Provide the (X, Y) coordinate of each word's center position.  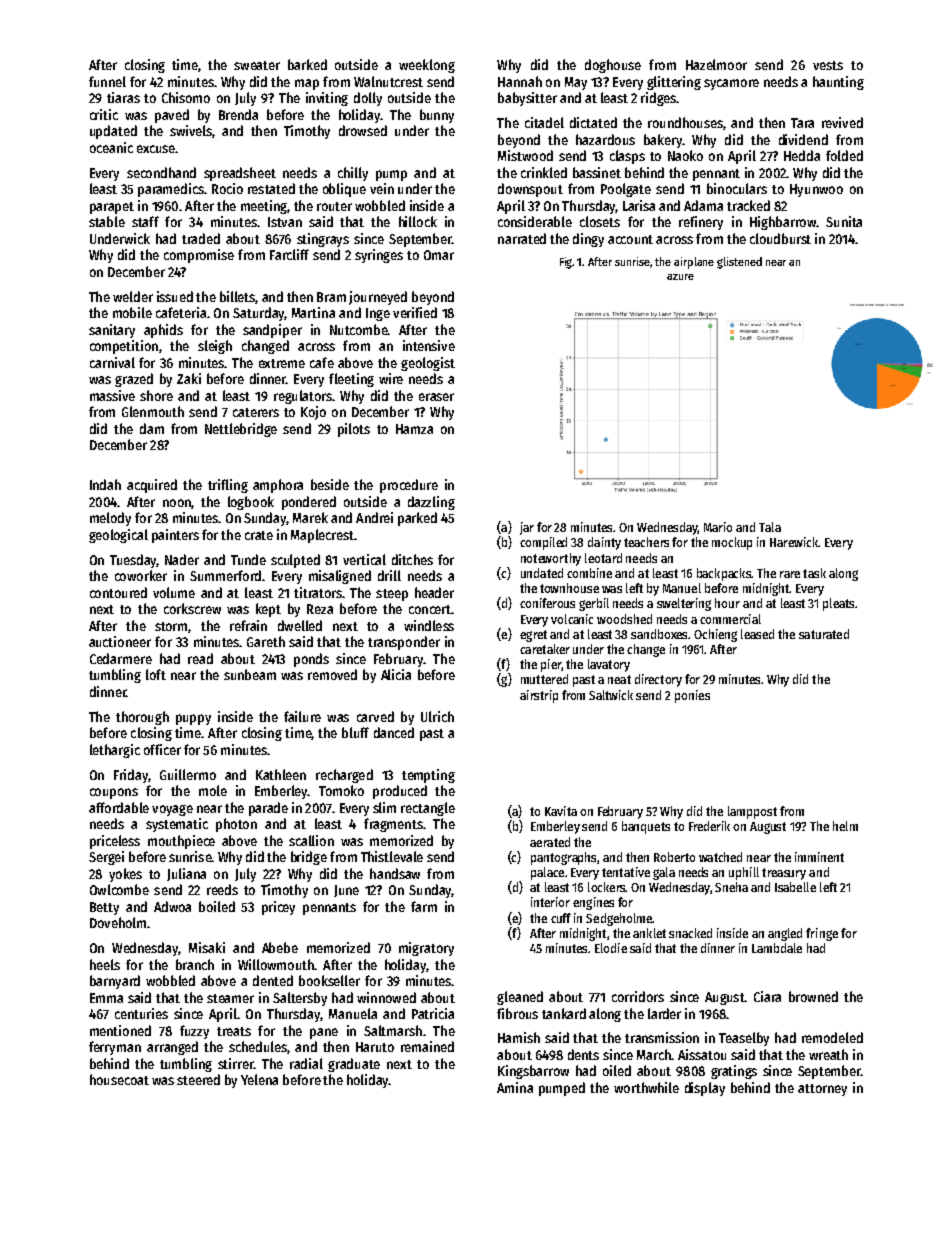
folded (844, 155)
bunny (437, 116)
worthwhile (646, 1087)
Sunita (844, 221)
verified (415, 312)
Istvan (285, 222)
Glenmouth (153, 411)
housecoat (119, 1079)
